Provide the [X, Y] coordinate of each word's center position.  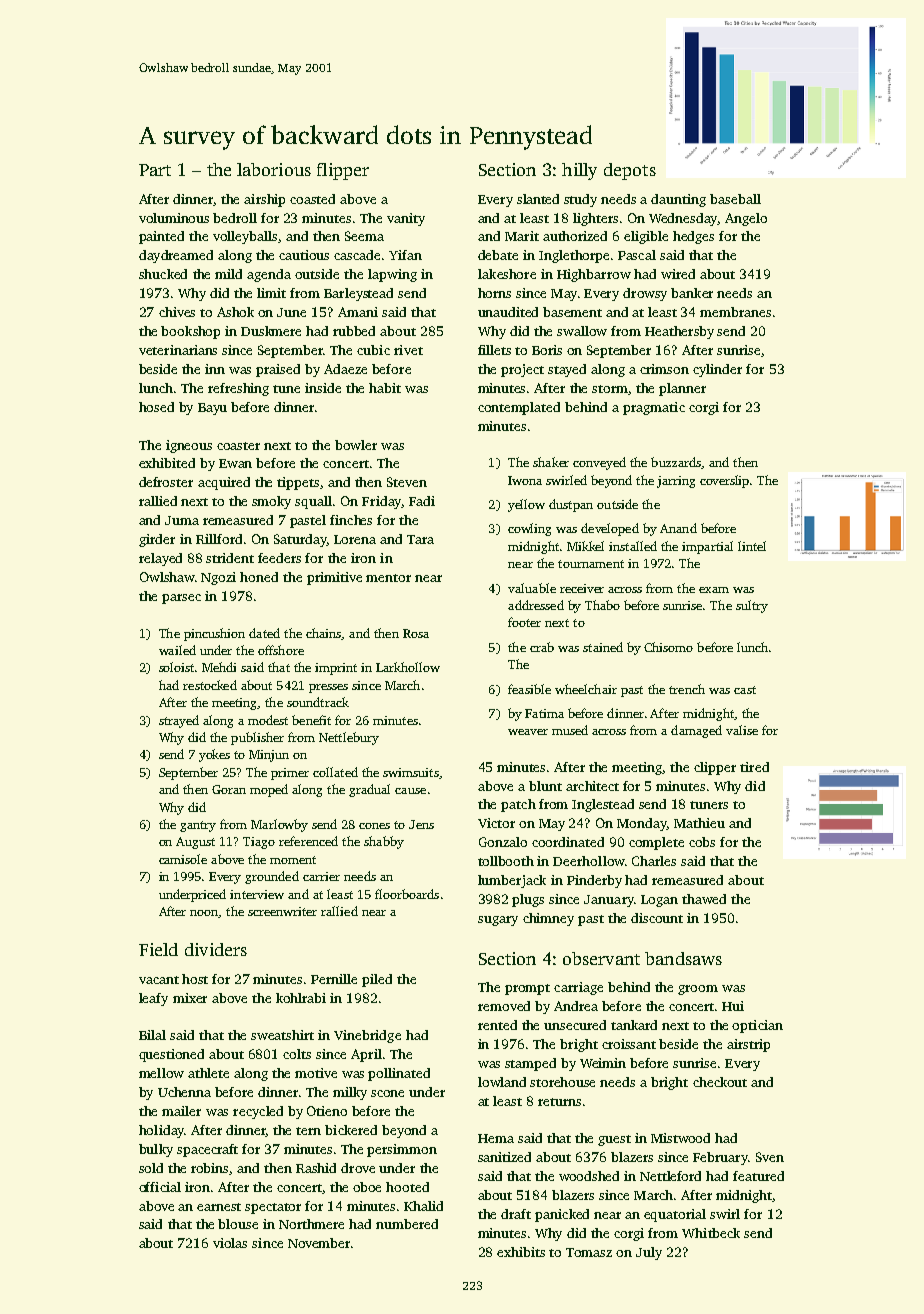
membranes [735, 312]
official [160, 1187]
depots [630, 171]
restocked [210, 685]
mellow [161, 1073]
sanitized [504, 1157]
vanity [406, 219]
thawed [704, 899]
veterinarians [178, 350]
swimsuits [411, 772]
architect [592, 786]
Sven [770, 1157]
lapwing [392, 275]
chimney [548, 919]
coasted [312, 199]
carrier [321, 876]
